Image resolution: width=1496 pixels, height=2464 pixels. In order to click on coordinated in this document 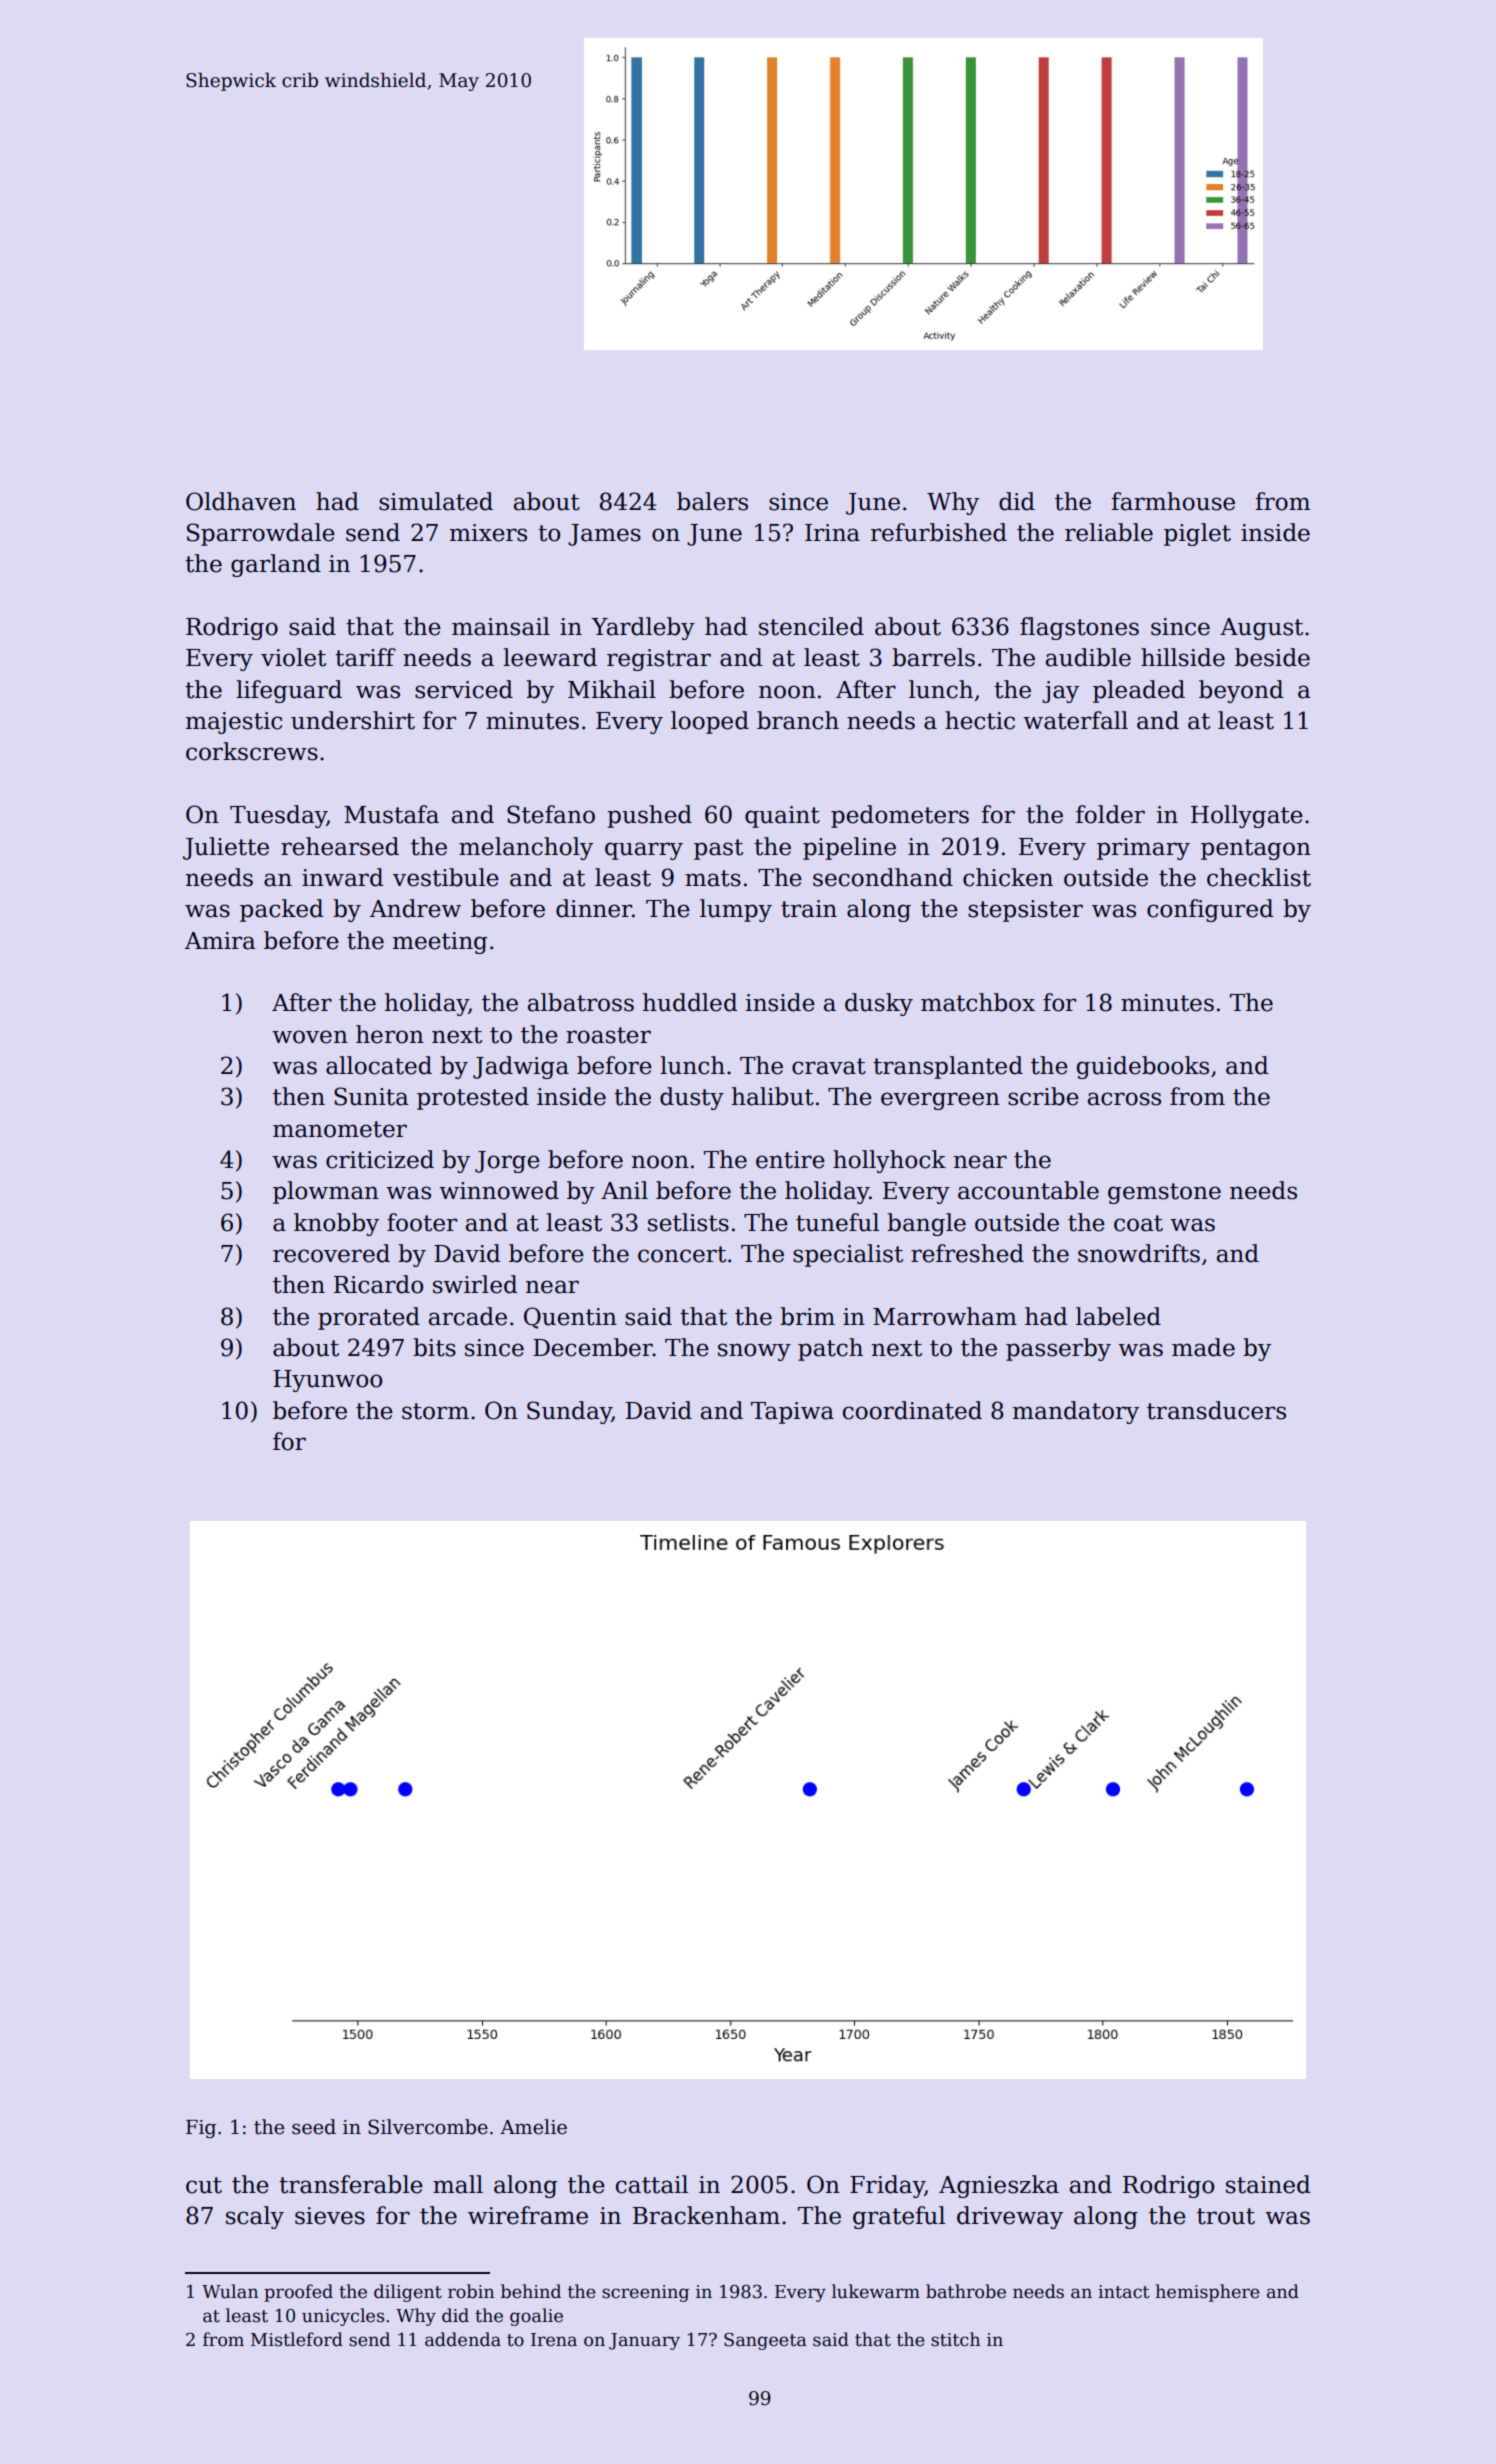, I will do `click(912, 1410)`.
